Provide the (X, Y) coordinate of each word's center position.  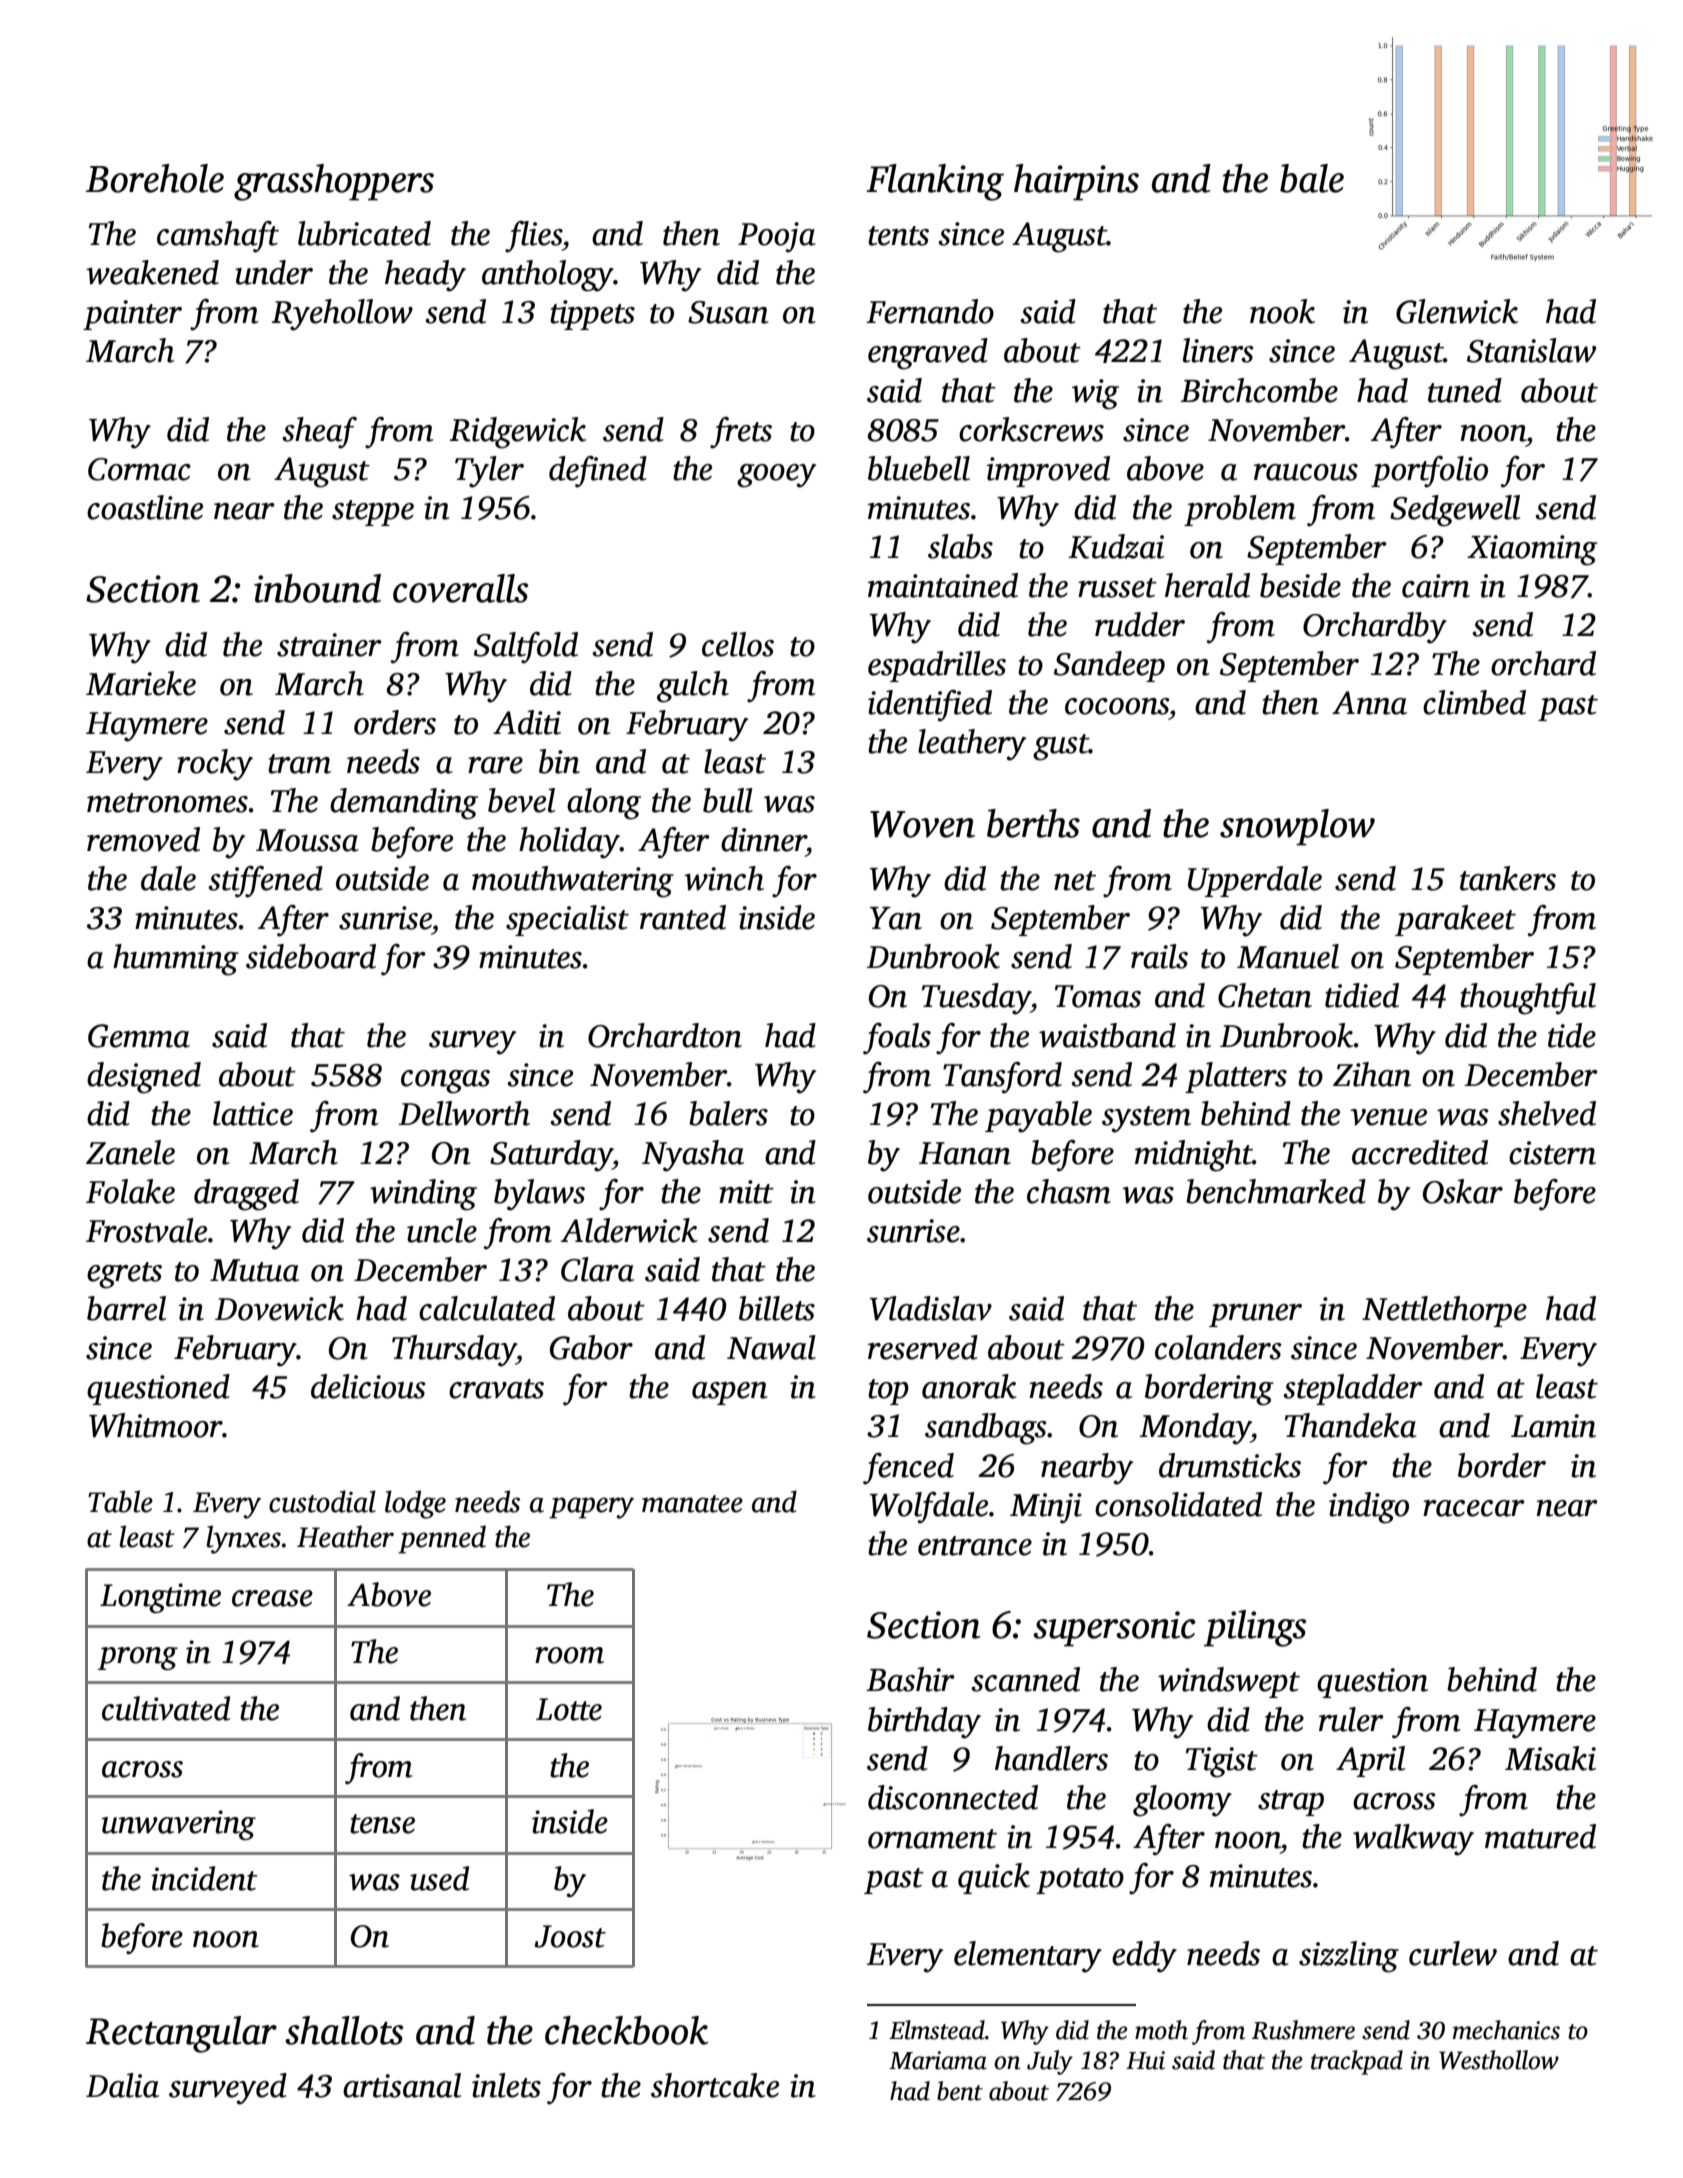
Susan (728, 312)
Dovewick (279, 1308)
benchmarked (1276, 1191)
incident (204, 1878)
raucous (1306, 472)
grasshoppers (334, 182)
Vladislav (931, 1308)
